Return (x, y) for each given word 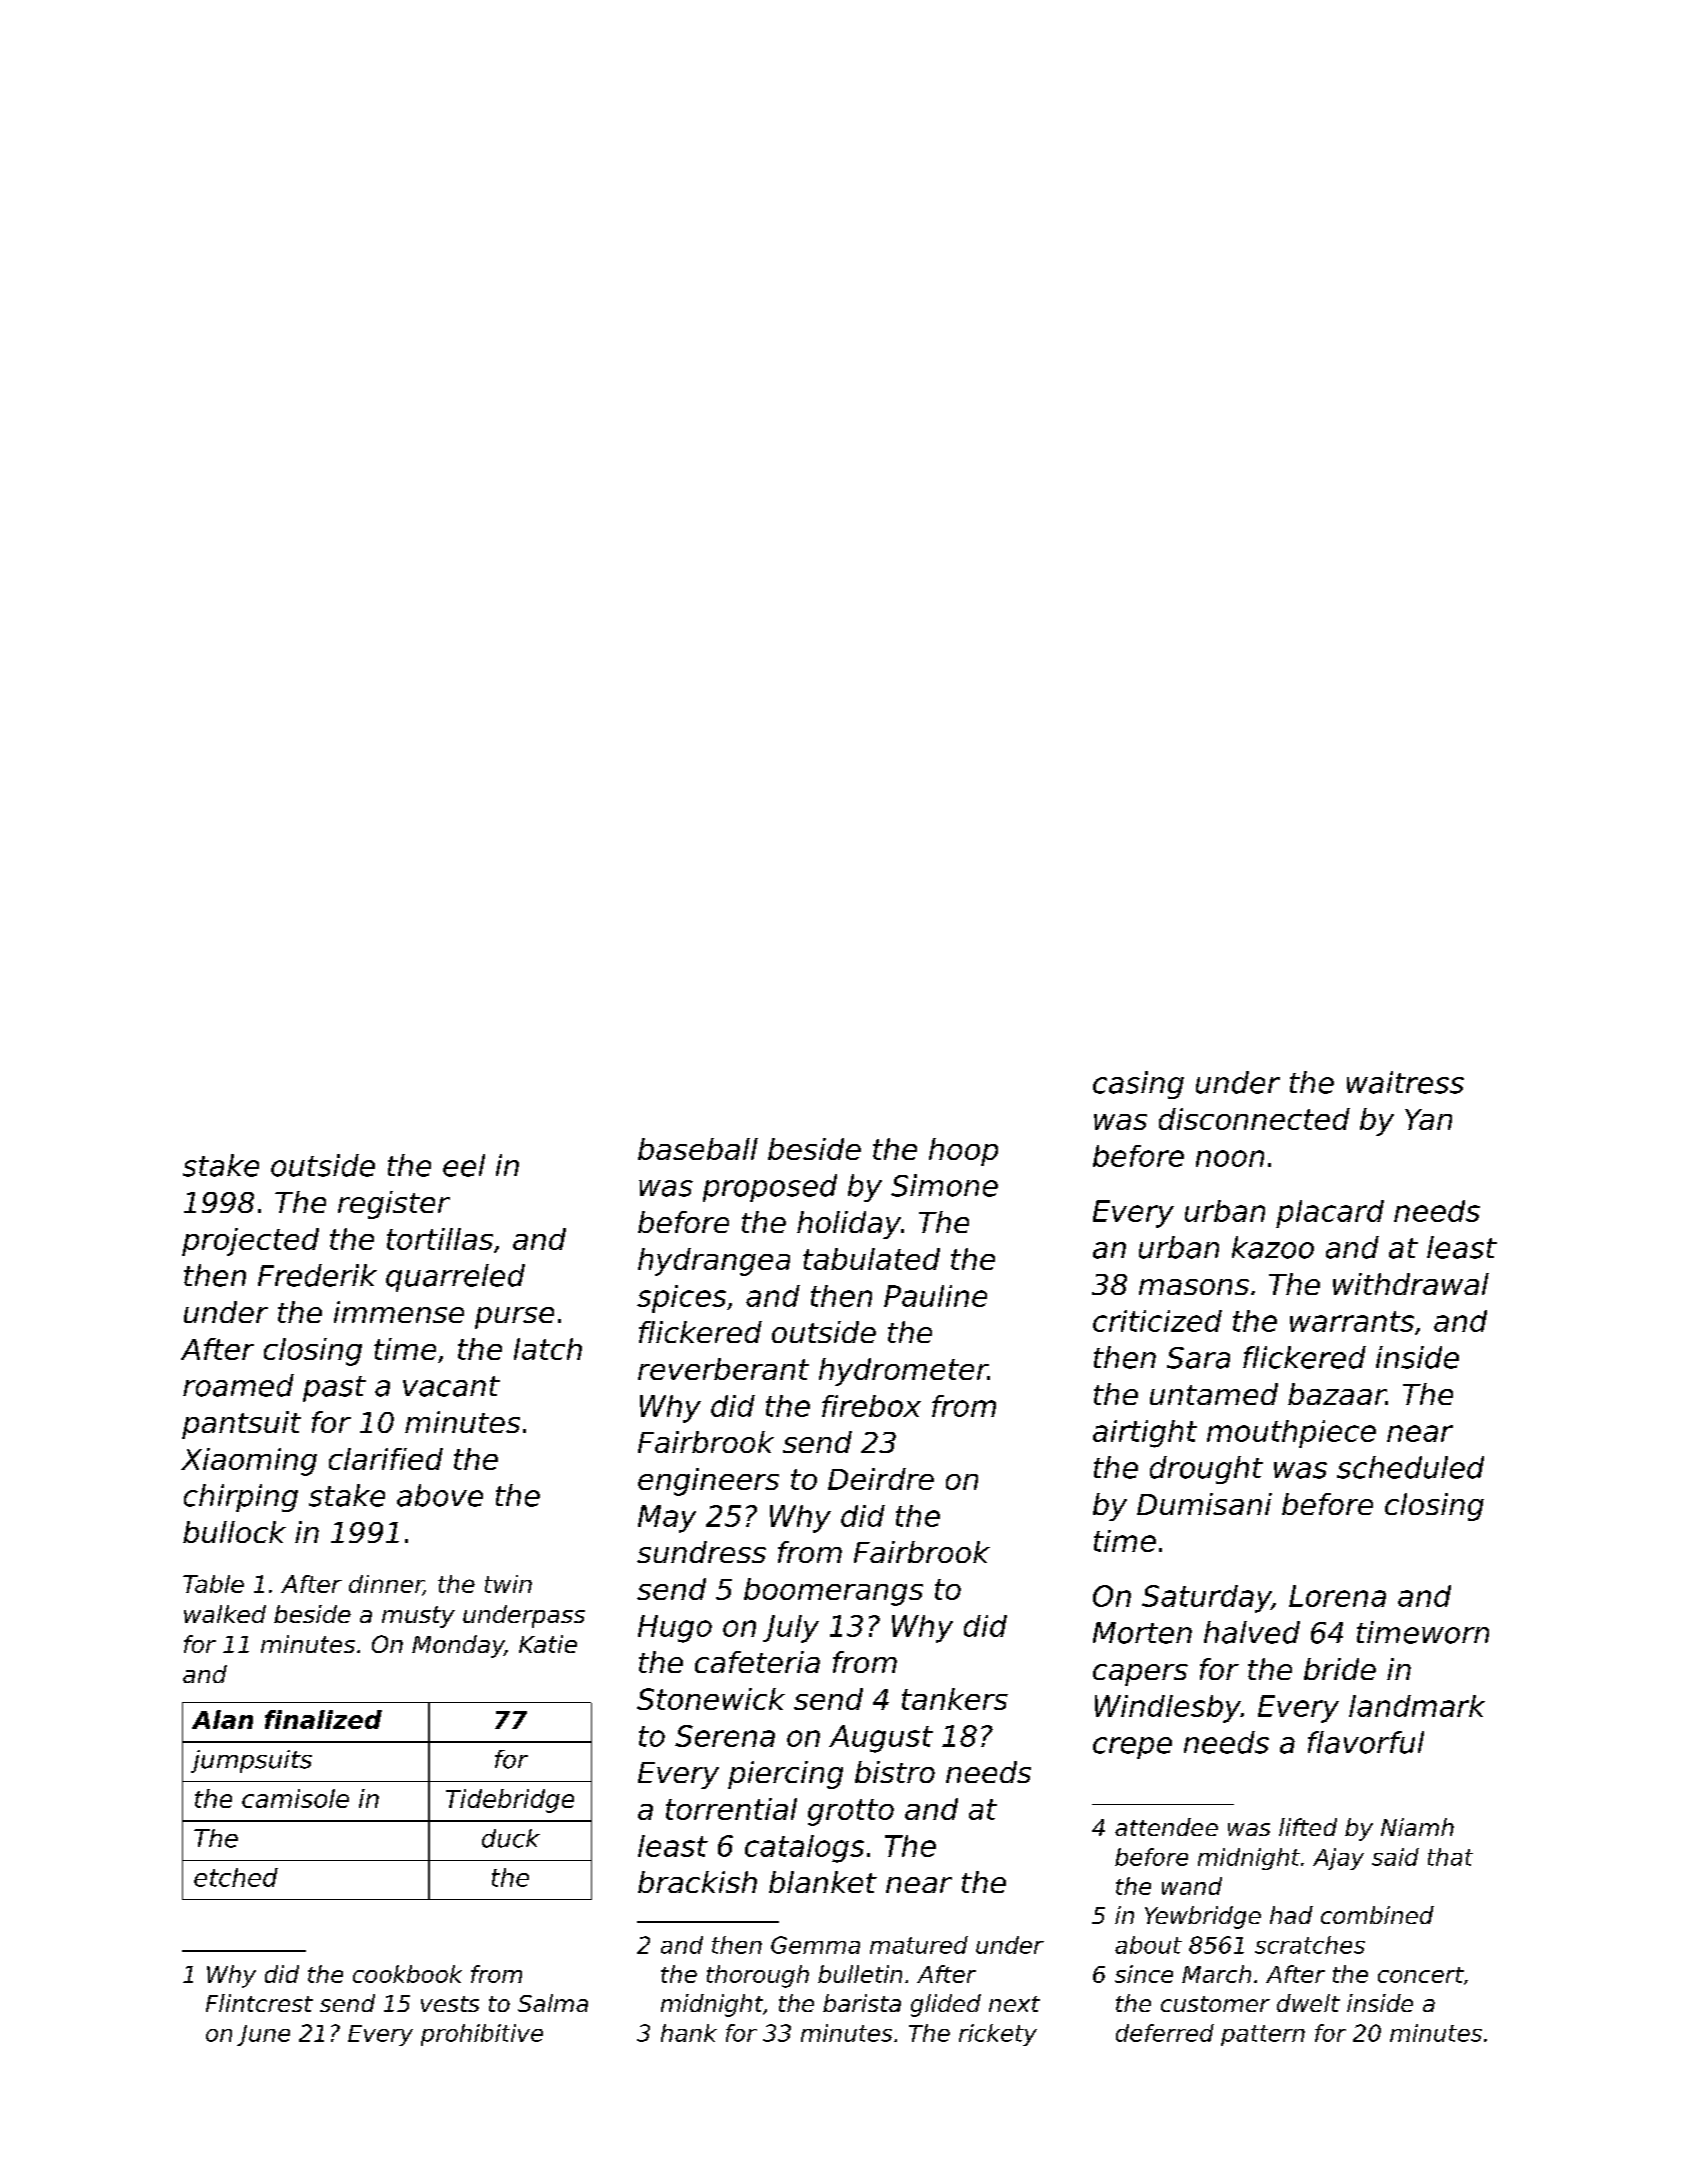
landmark (1417, 1706)
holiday (849, 1225)
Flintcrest (259, 2003)
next (1014, 2004)
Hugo (675, 1629)
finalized (323, 1719)
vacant (451, 1386)
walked (225, 1614)
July (791, 1629)
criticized (1157, 1321)
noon (1230, 1158)
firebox (871, 1406)
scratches (1310, 1945)
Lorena (1337, 1596)
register (394, 1205)
